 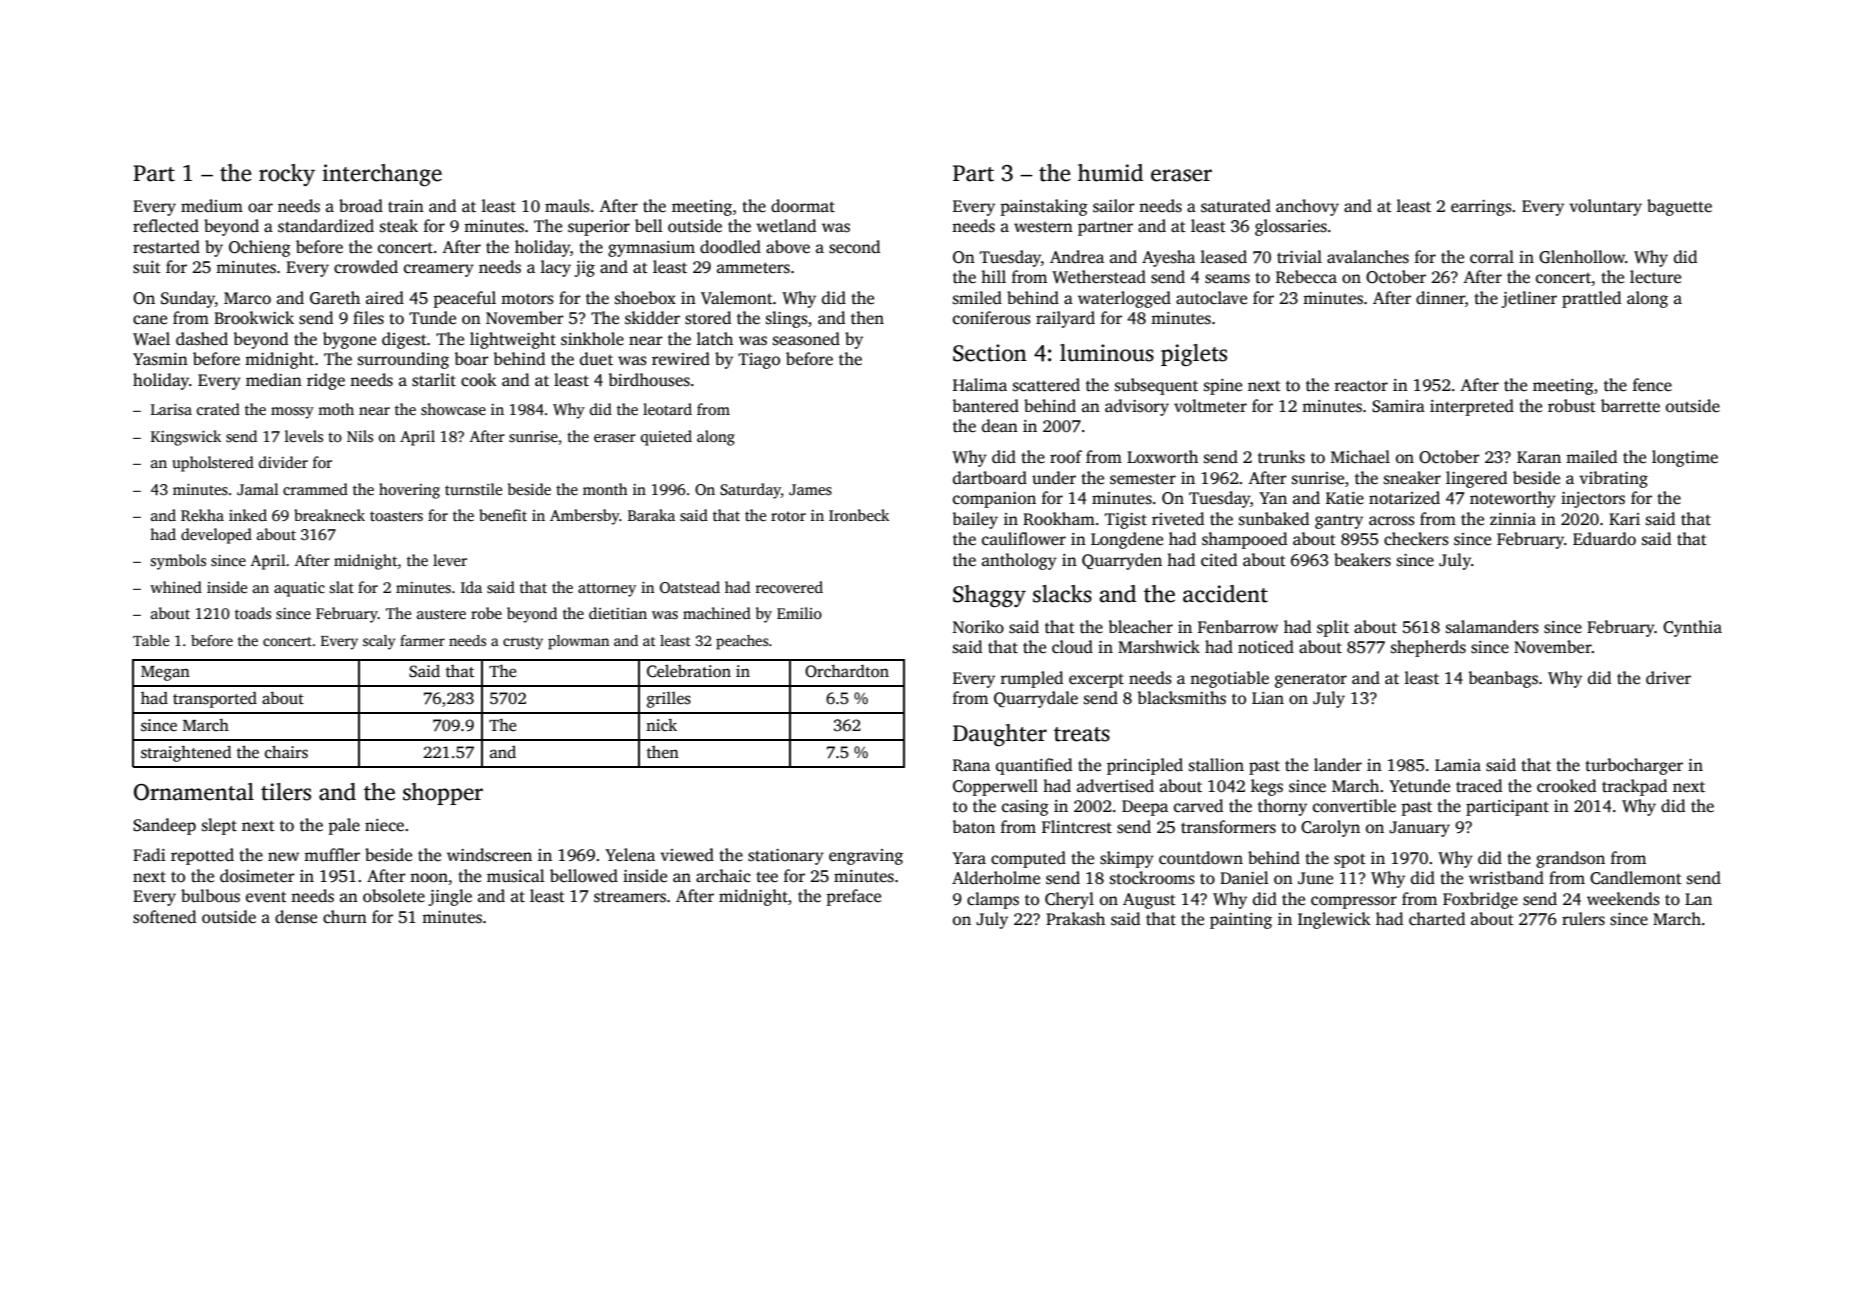 What do you see at coordinates (399, 226) in the screenshot?
I see `steak` at bounding box center [399, 226].
